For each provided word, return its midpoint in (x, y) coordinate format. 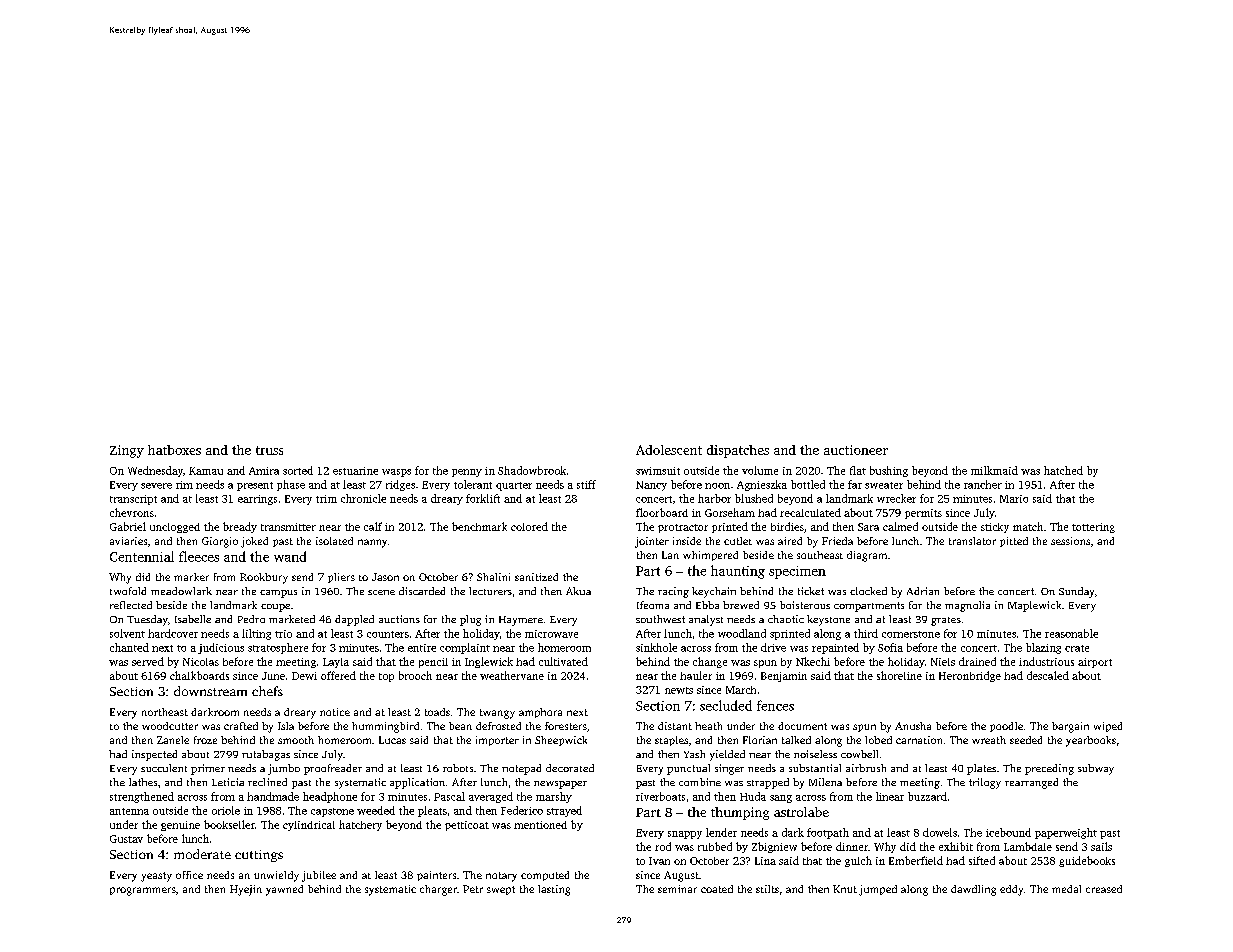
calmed (900, 526)
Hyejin (246, 890)
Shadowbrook (532, 470)
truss (269, 450)
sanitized (536, 577)
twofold (128, 591)
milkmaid (994, 470)
